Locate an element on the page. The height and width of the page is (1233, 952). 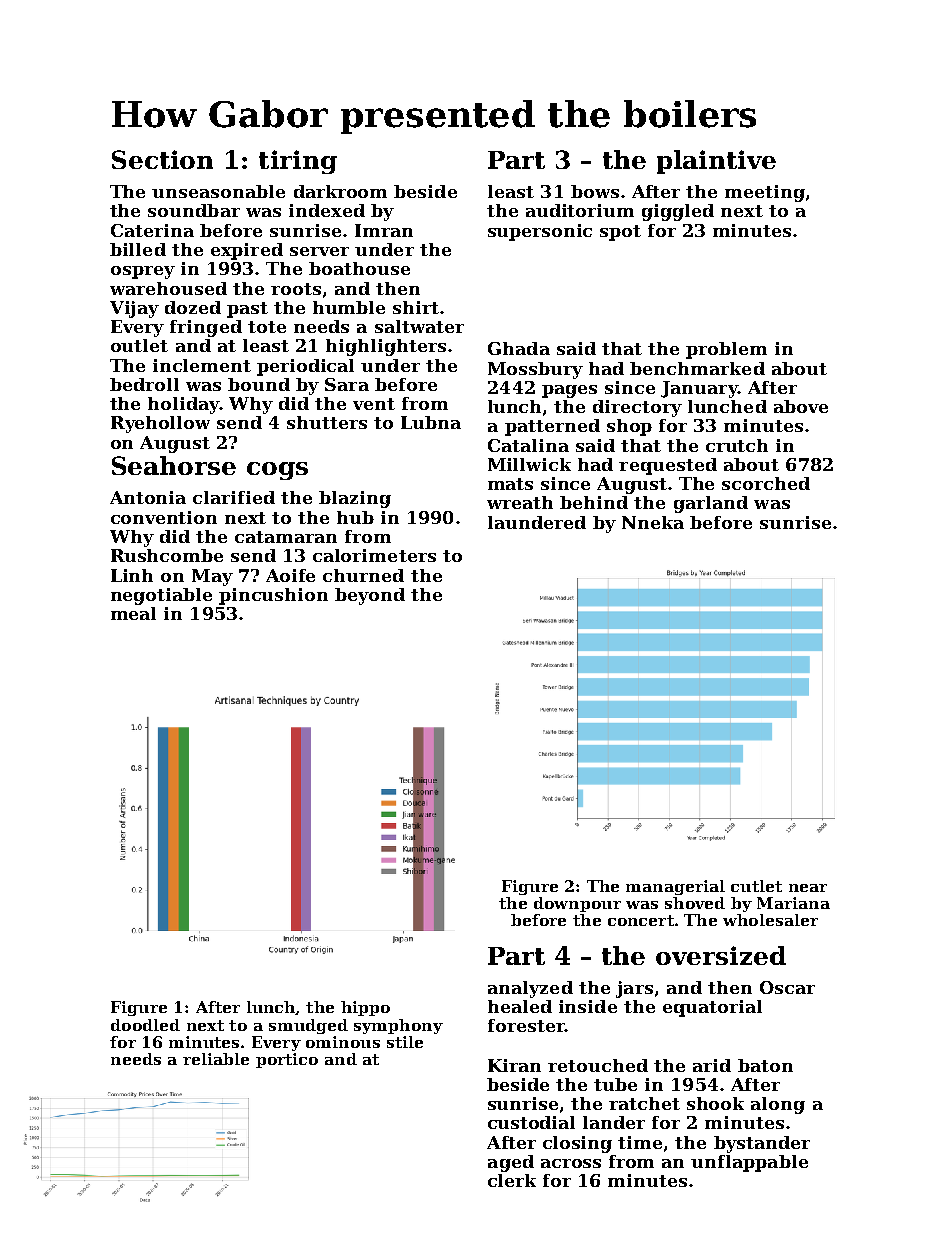
downpour is located at coordinates (577, 904).
